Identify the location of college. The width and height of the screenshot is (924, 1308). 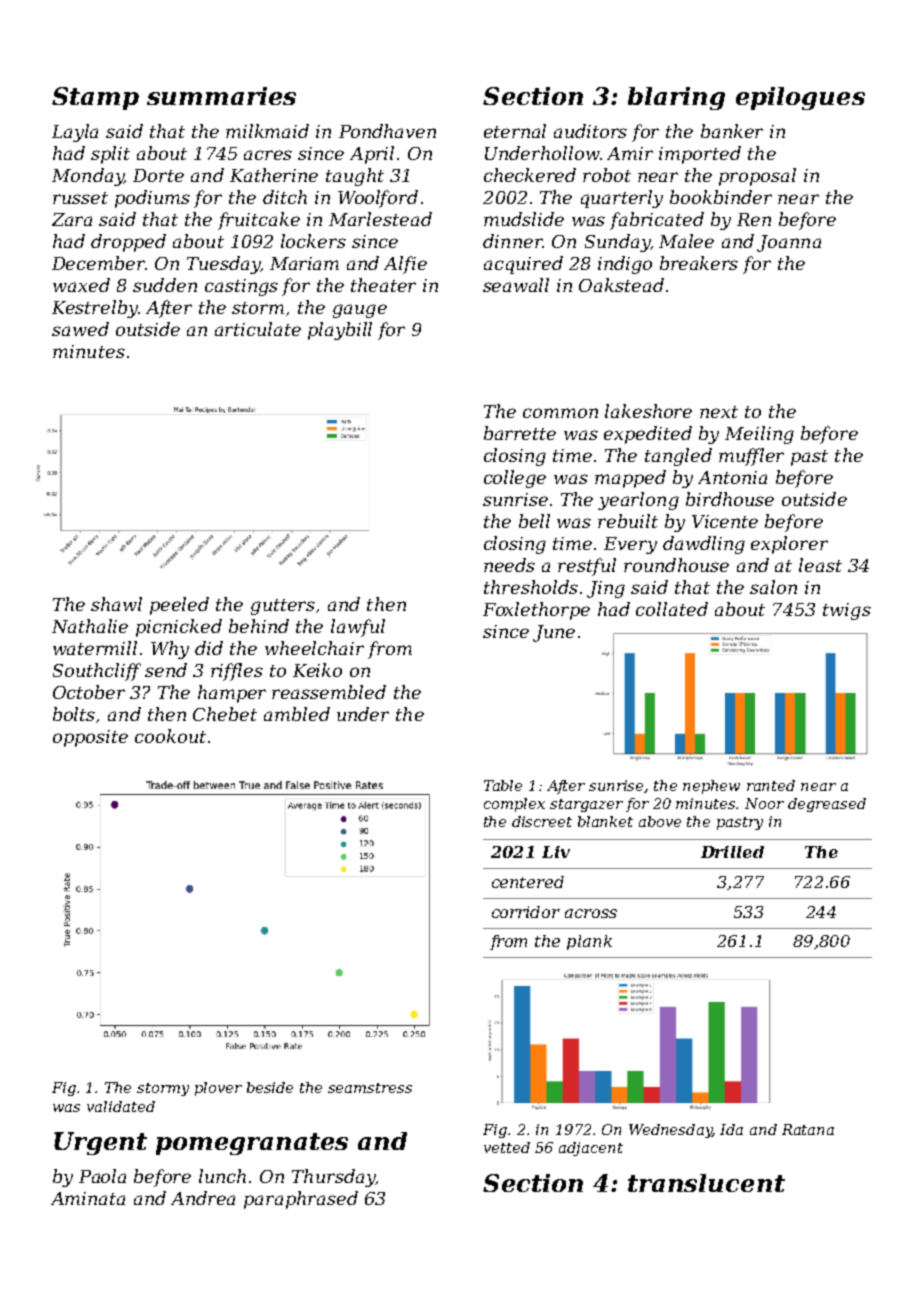
(515, 479).
